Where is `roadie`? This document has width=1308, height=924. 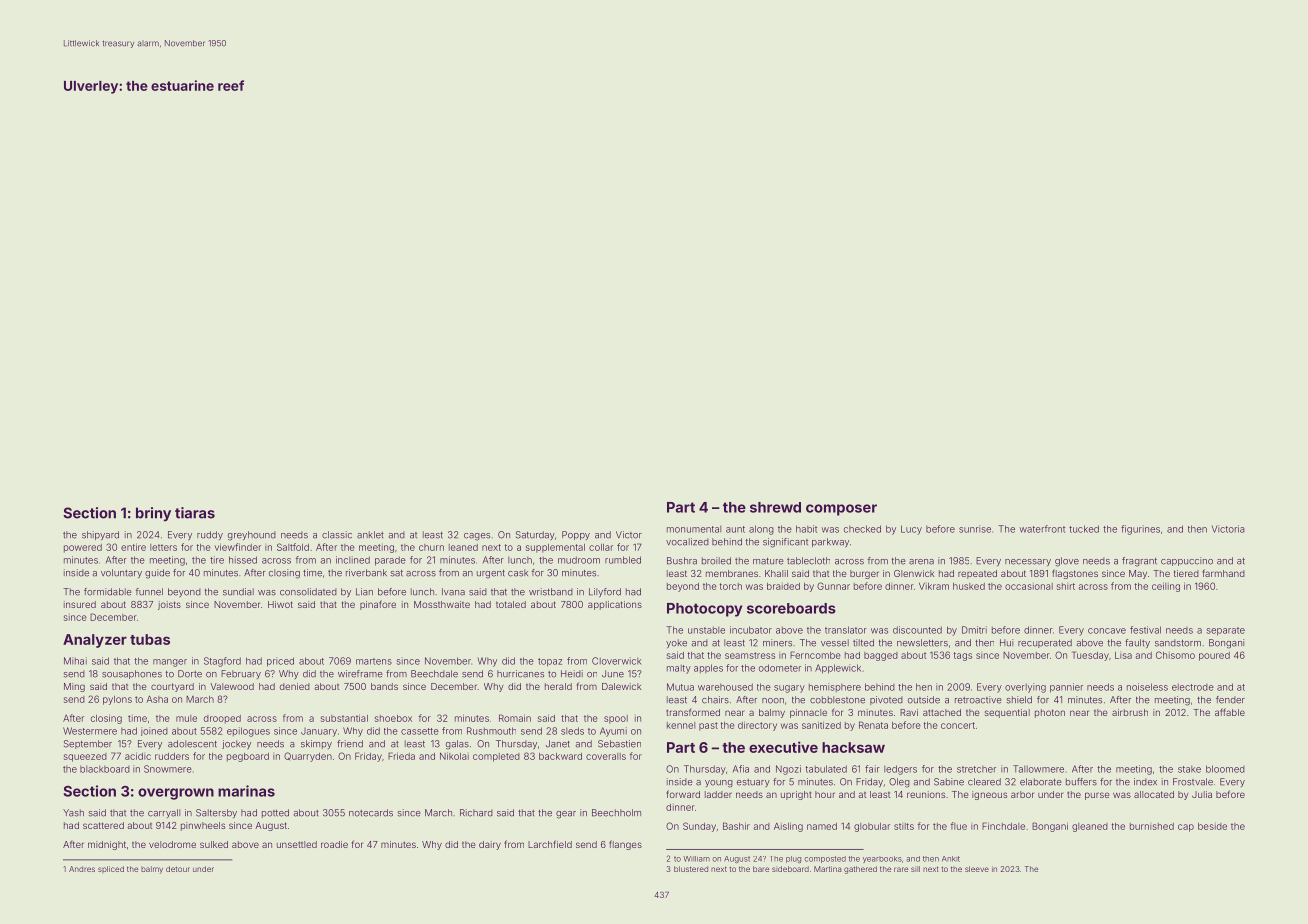
roadie is located at coordinates (334, 844).
